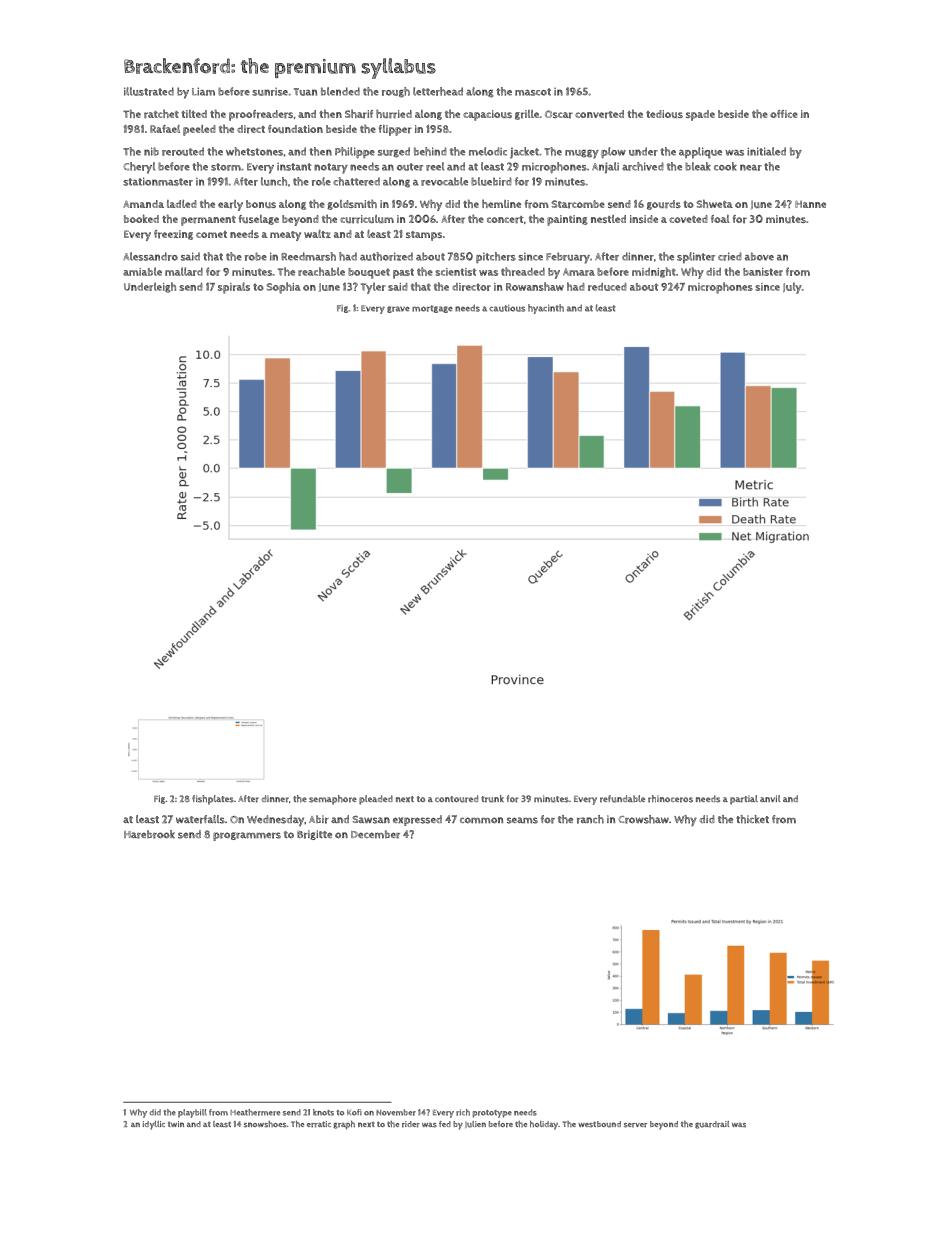 The height and width of the screenshot is (1233, 952). Describe the element at coordinates (712, 1125) in the screenshot. I see `guardrail` at that location.
